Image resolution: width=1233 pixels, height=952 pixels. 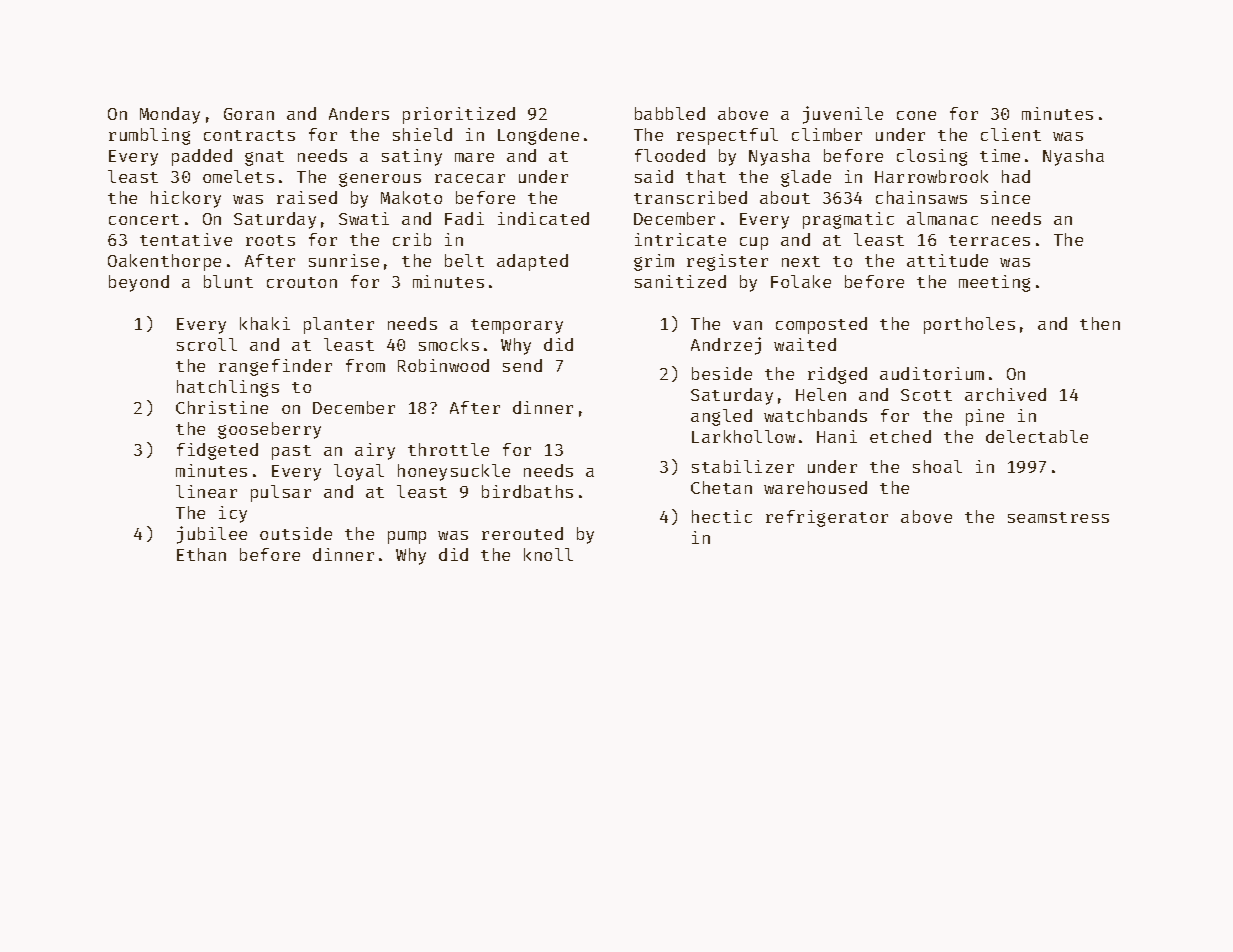 What do you see at coordinates (532, 262) in the page?
I see `adapted` at bounding box center [532, 262].
